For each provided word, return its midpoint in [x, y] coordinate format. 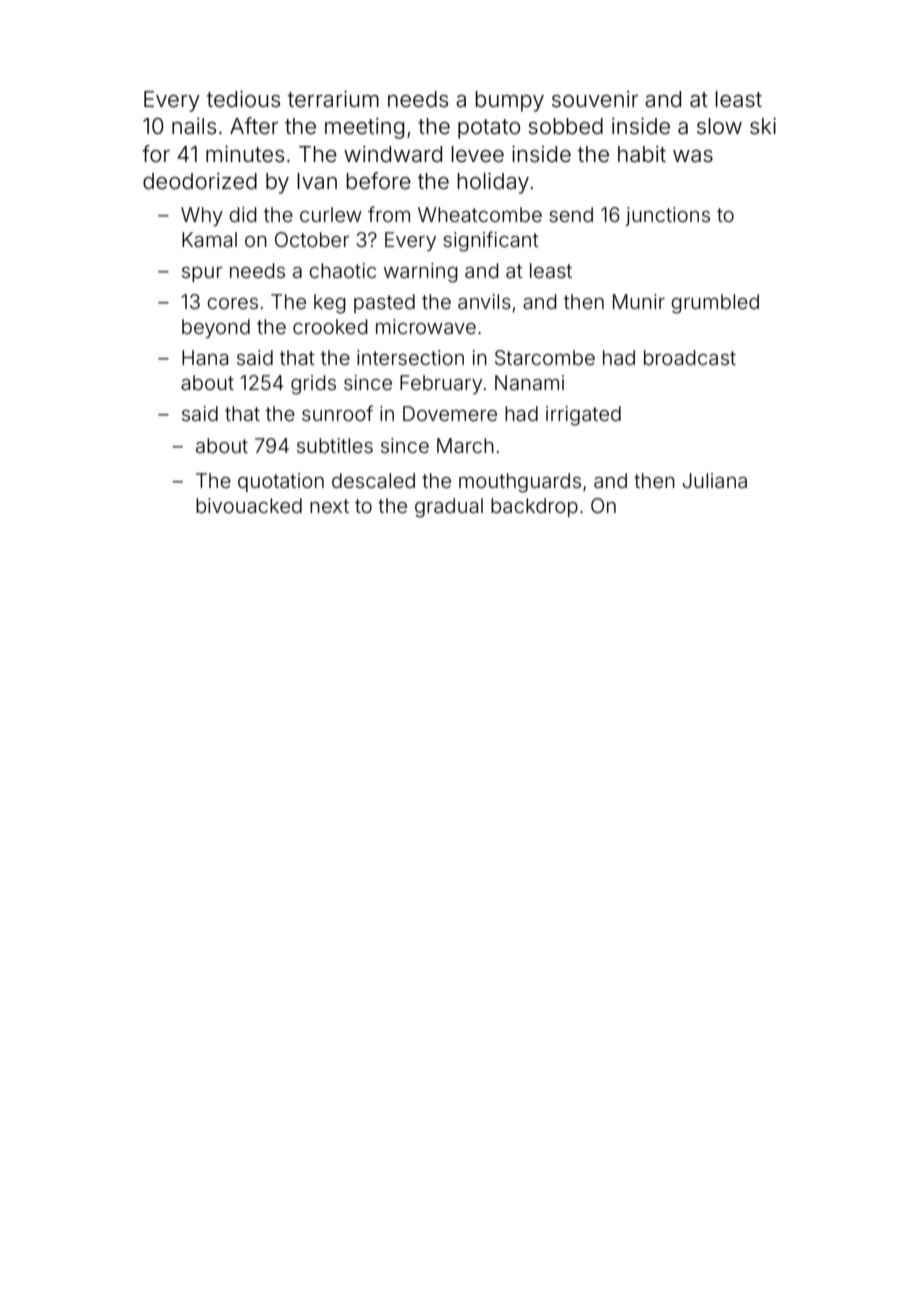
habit [642, 154]
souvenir [595, 99]
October [312, 239]
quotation [281, 482]
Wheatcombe [480, 214]
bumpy [509, 101]
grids [313, 385]
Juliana [715, 480]
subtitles [335, 445]
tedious [243, 99]
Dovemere [450, 413]
